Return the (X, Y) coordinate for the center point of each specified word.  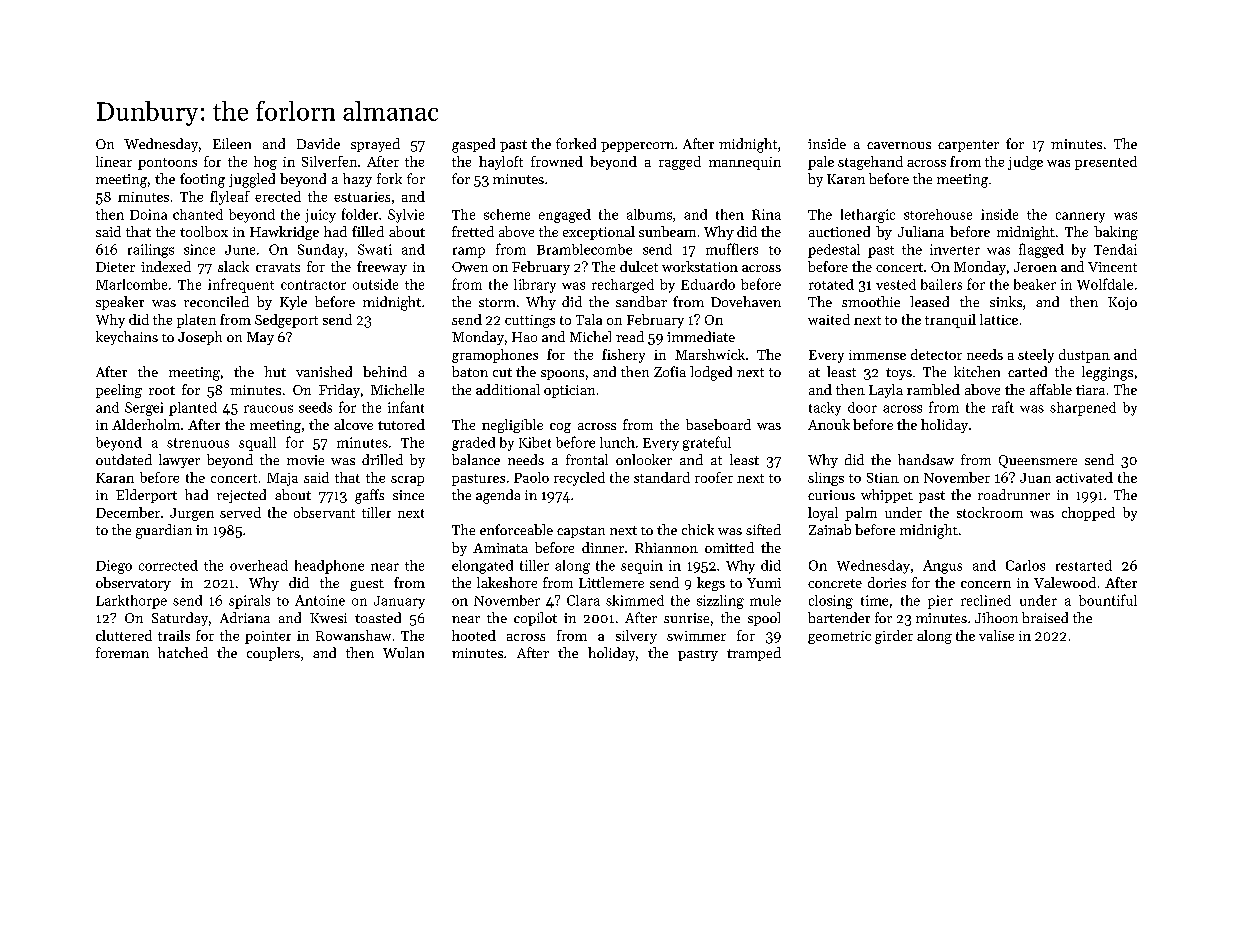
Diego (114, 567)
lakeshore (507, 582)
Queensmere (1038, 461)
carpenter (968, 146)
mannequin (745, 163)
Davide (318, 143)
